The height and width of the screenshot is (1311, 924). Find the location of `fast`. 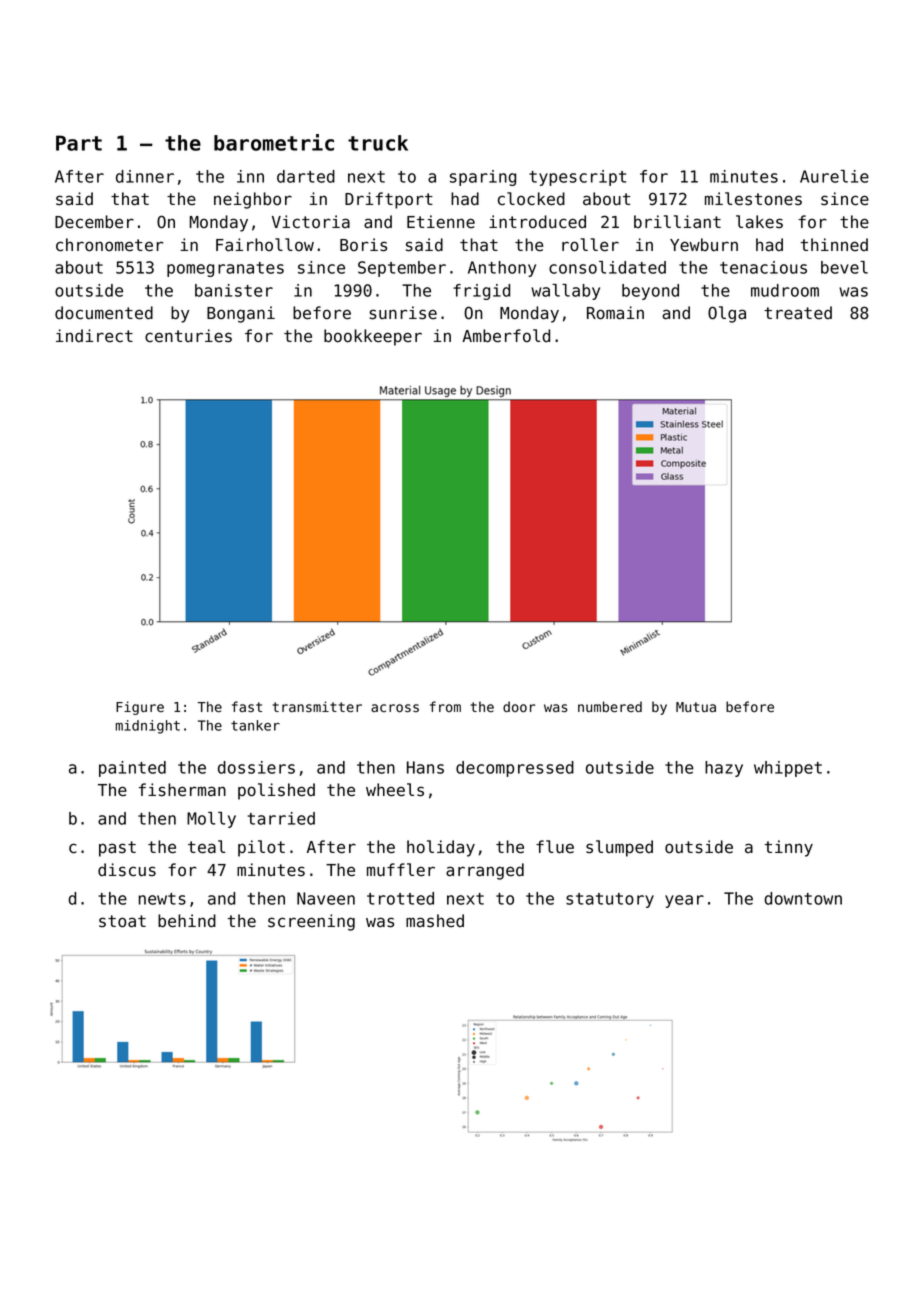

fast is located at coordinates (247, 706).
